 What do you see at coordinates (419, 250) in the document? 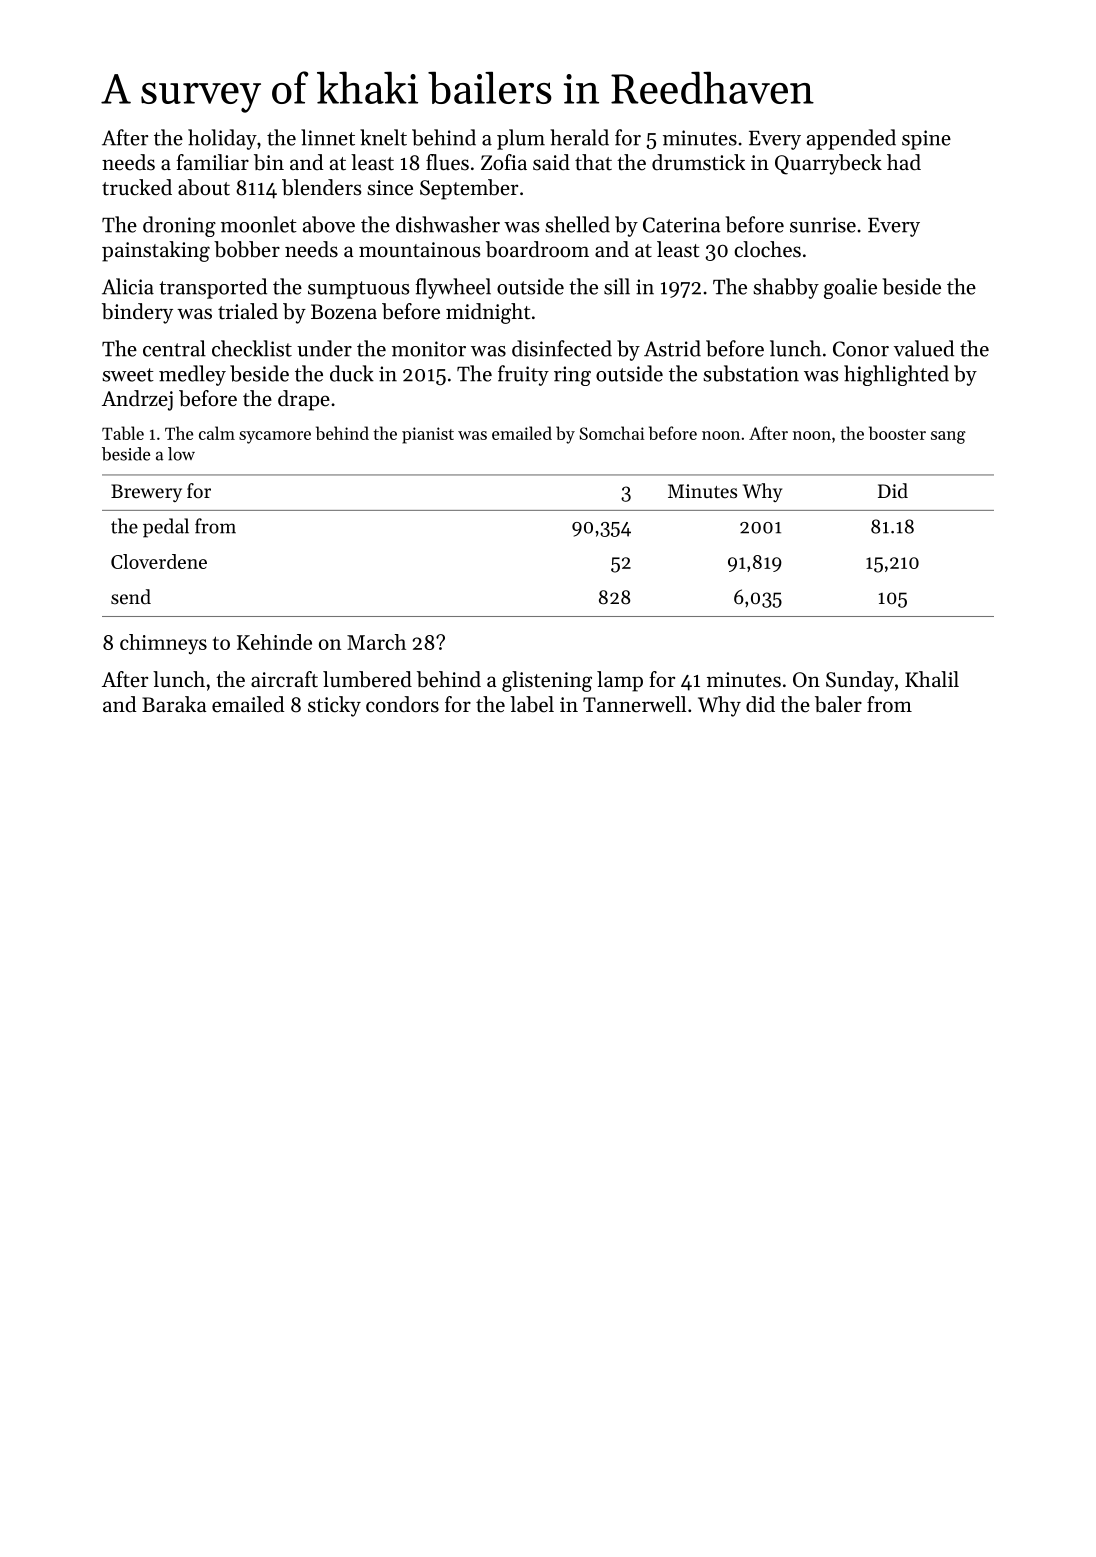
I see `mountainous` at bounding box center [419, 250].
